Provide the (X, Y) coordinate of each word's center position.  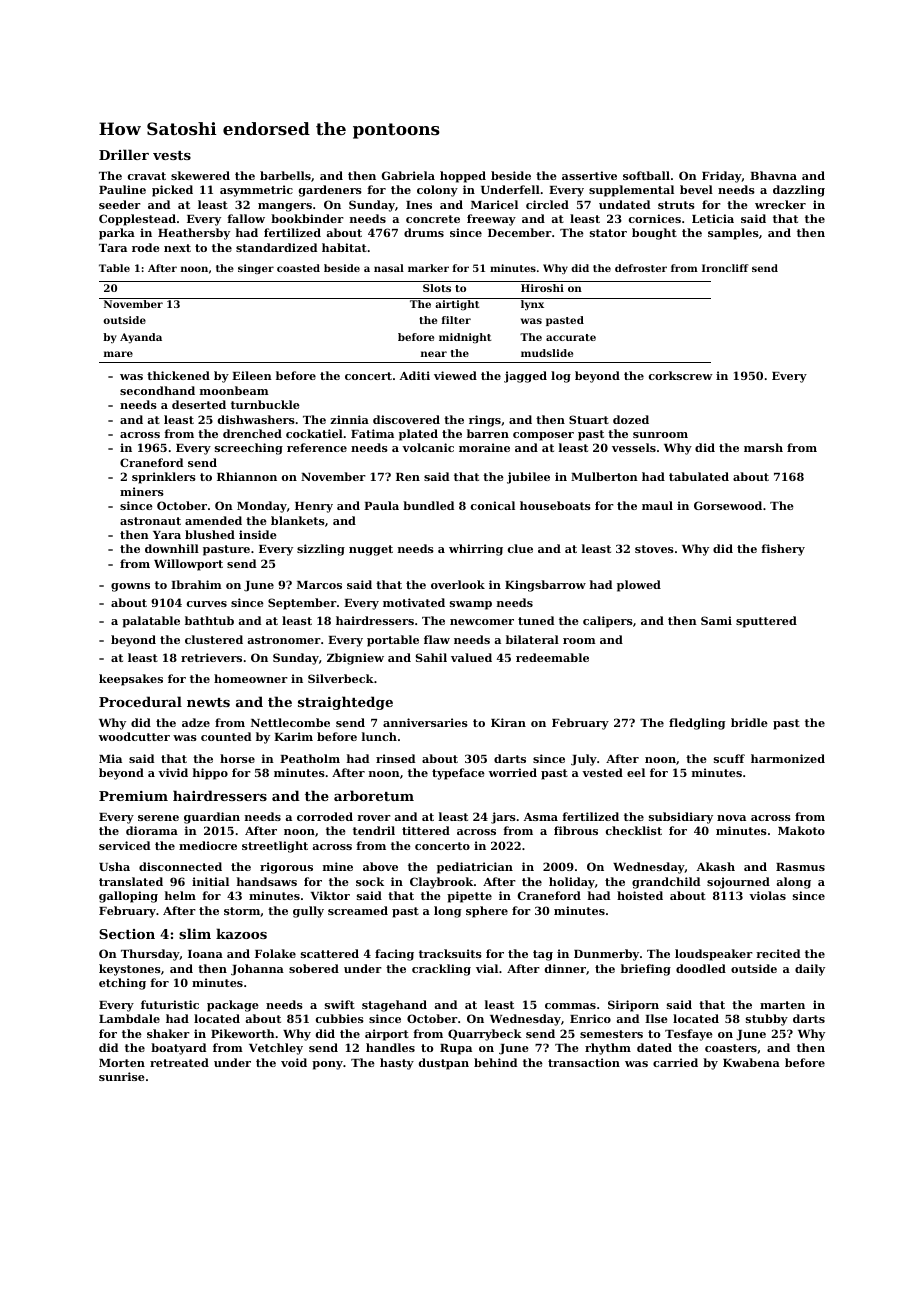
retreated (179, 1062)
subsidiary (681, 818)
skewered (200, 175)
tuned (536, 620)
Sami (716, 620)
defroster (641, 268)
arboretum (374, 795)
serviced (124, 845)
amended (213, 520)
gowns (130, 587)
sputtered (766, 622)
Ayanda (141, 338)
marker (428, 268)
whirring (476, 550)
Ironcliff (725, 268)
